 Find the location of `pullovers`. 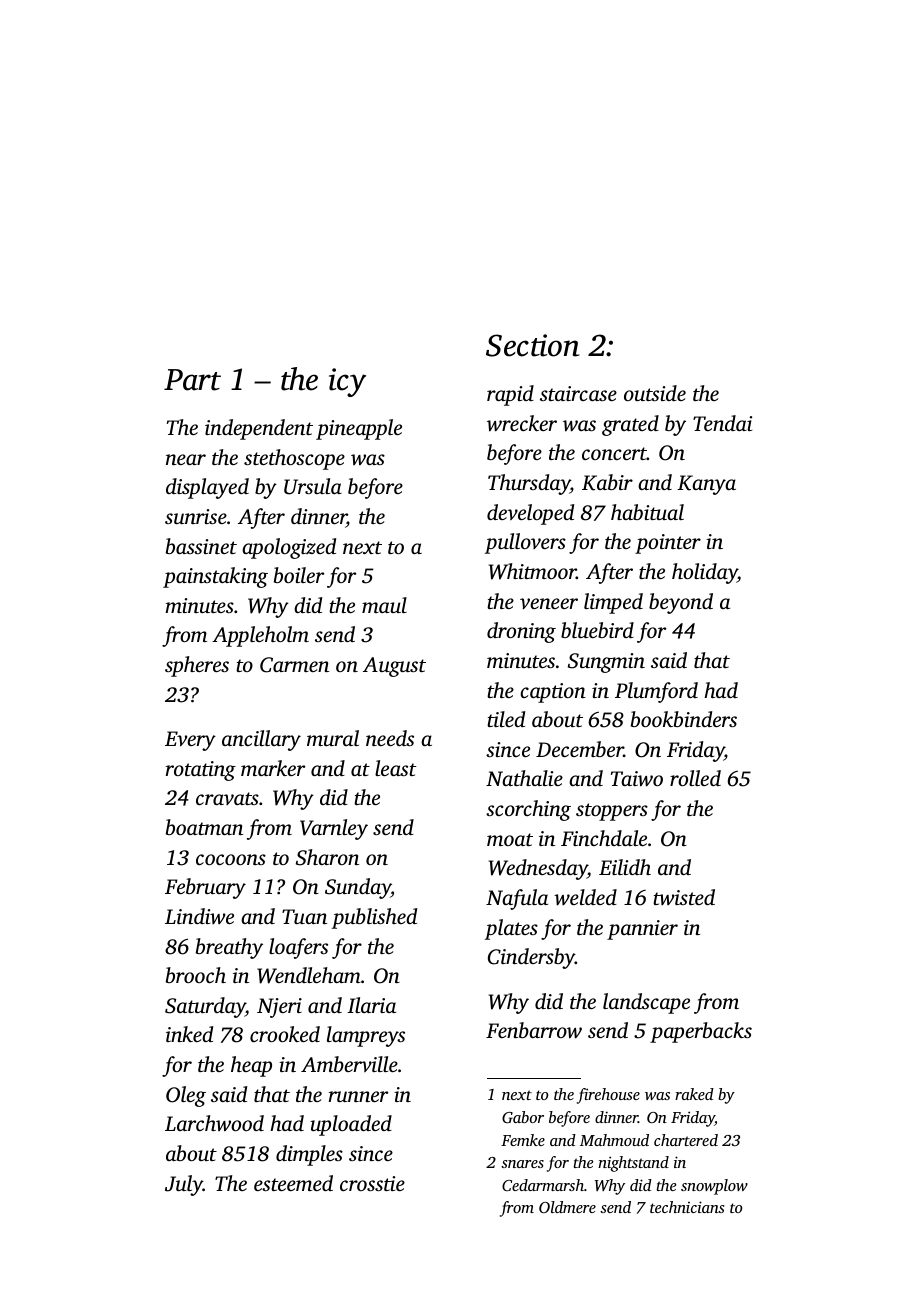

pullovers is located at coordinates (525, 543).
